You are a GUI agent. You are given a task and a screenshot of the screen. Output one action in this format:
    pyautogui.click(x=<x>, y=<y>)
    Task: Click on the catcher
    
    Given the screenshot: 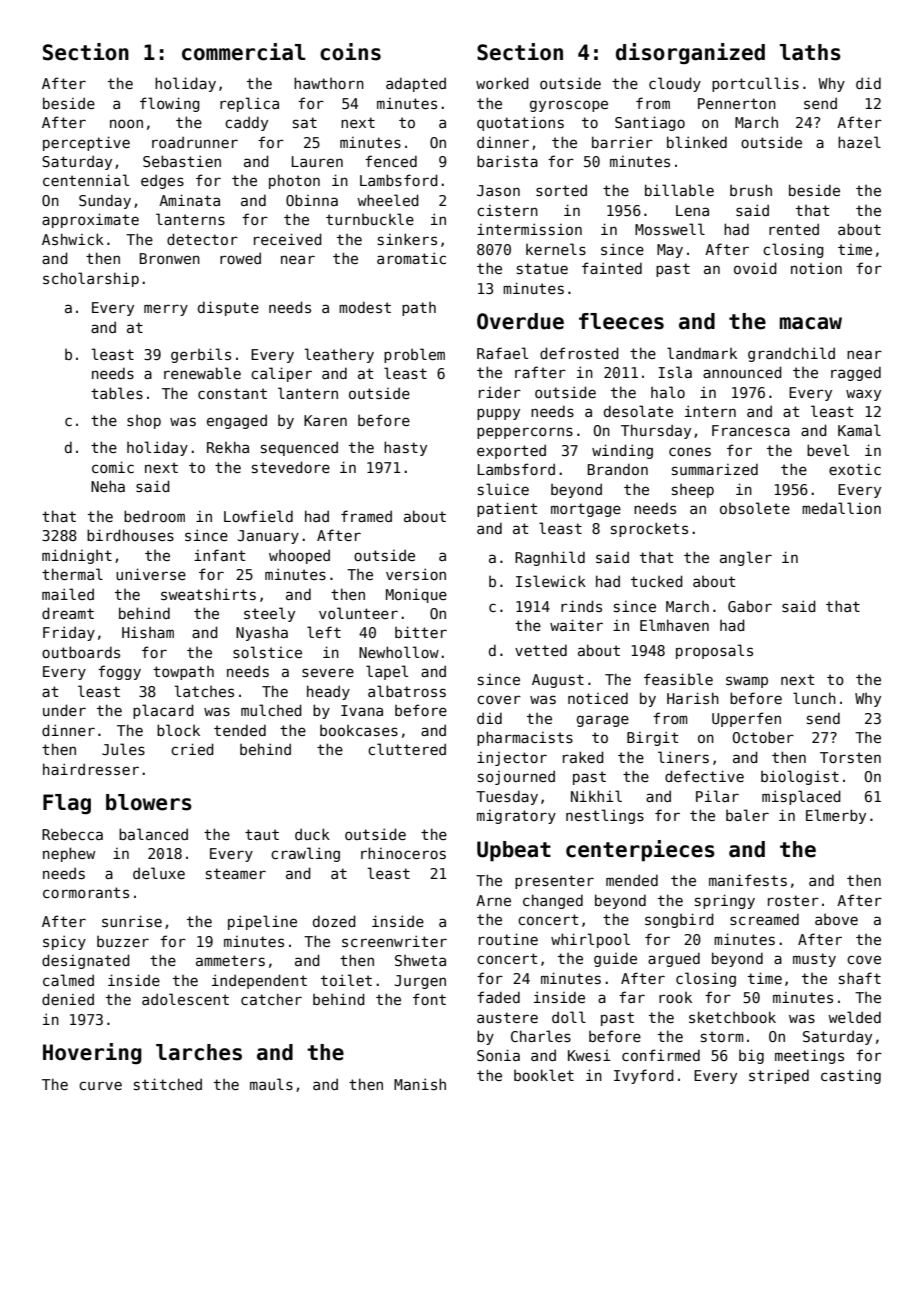 What is the action you would take?
    pyautogui.click(x=271, y=999)
